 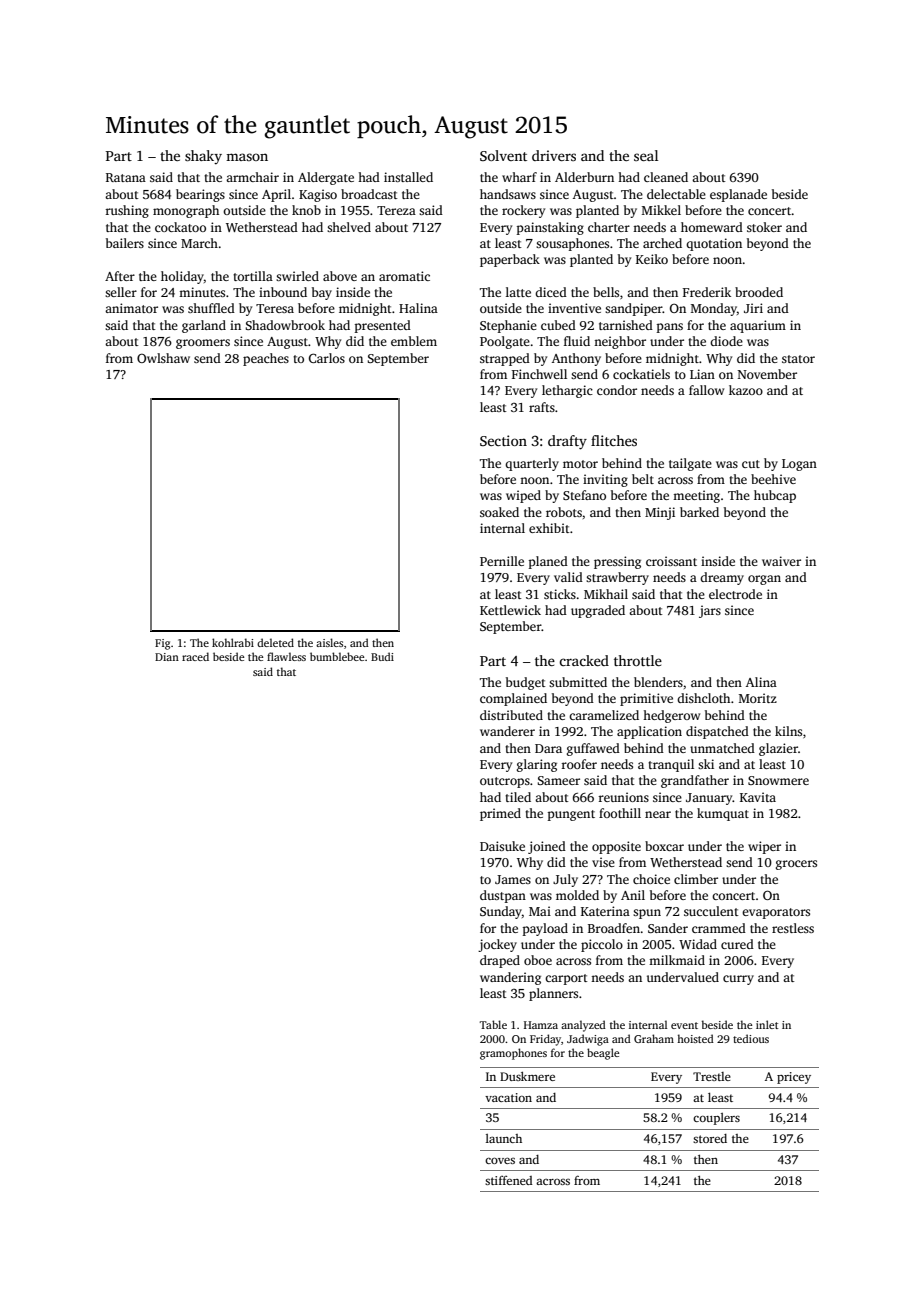 I want to click on draped, so click(x=500, y=961).
